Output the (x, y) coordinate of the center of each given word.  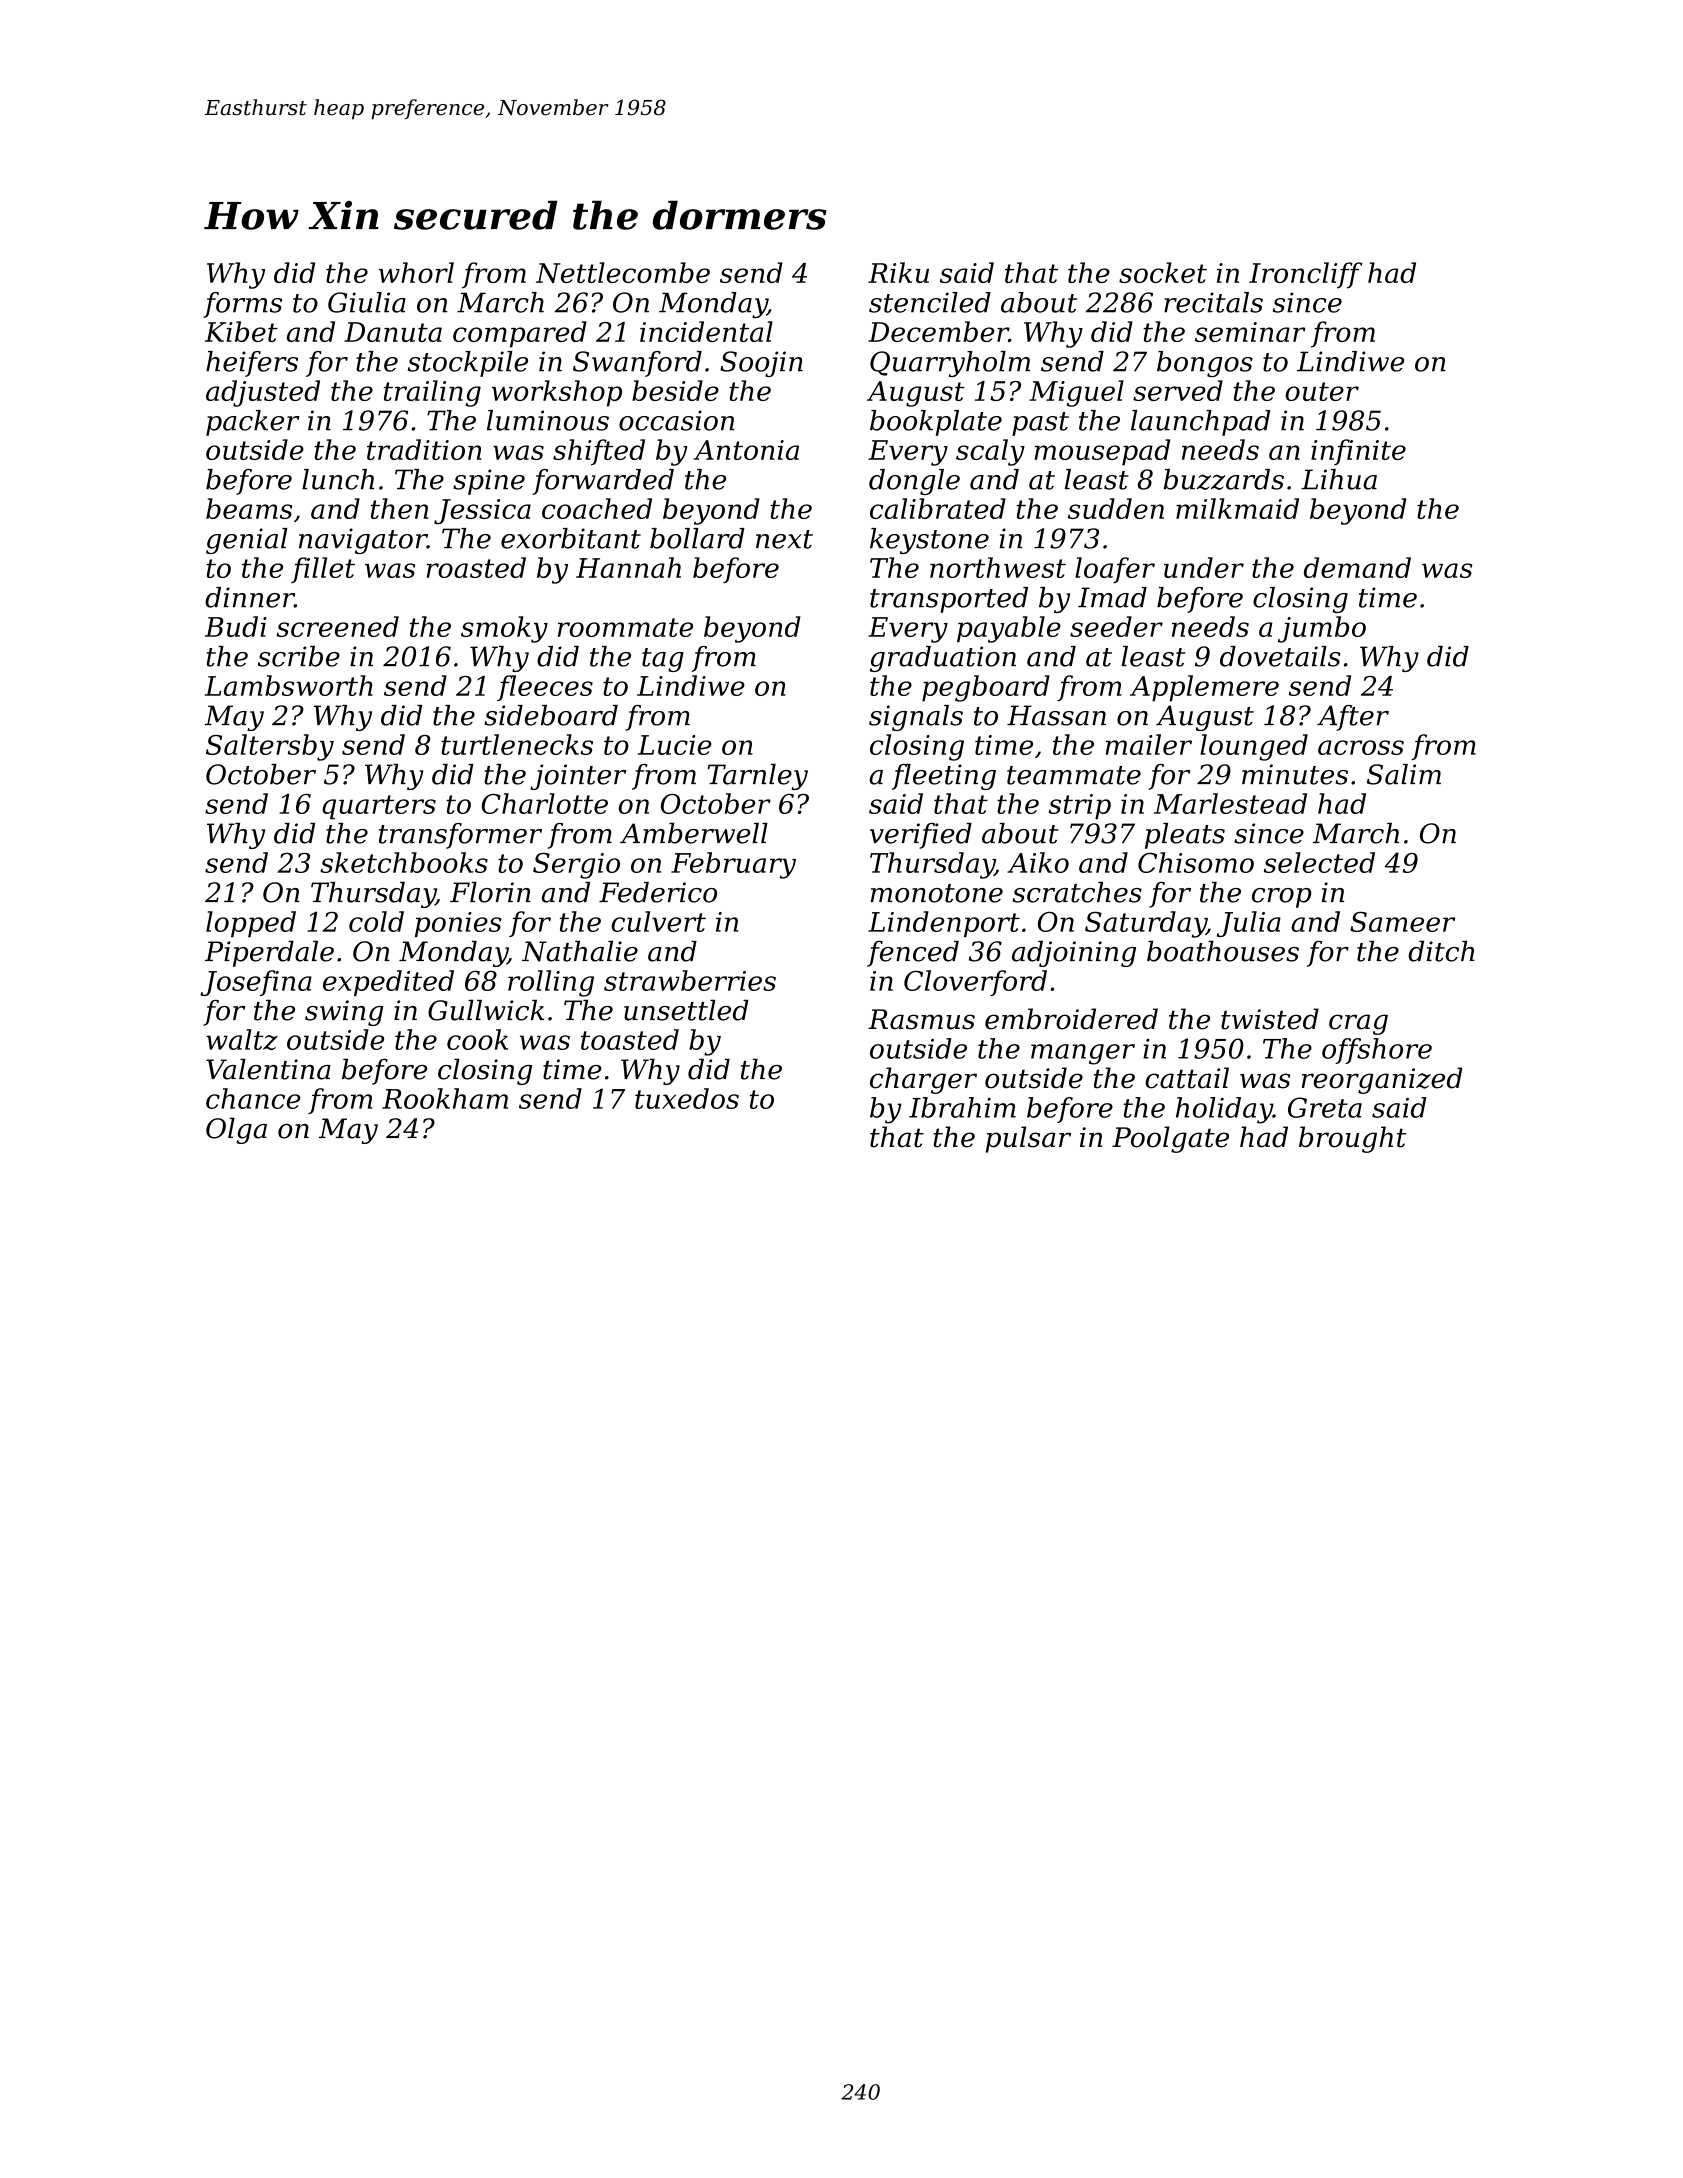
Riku (898, 272)
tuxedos (687, 1098)
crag (1358, 1024)
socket (1163, 272)
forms (242, 305)
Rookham (445, 1098)
